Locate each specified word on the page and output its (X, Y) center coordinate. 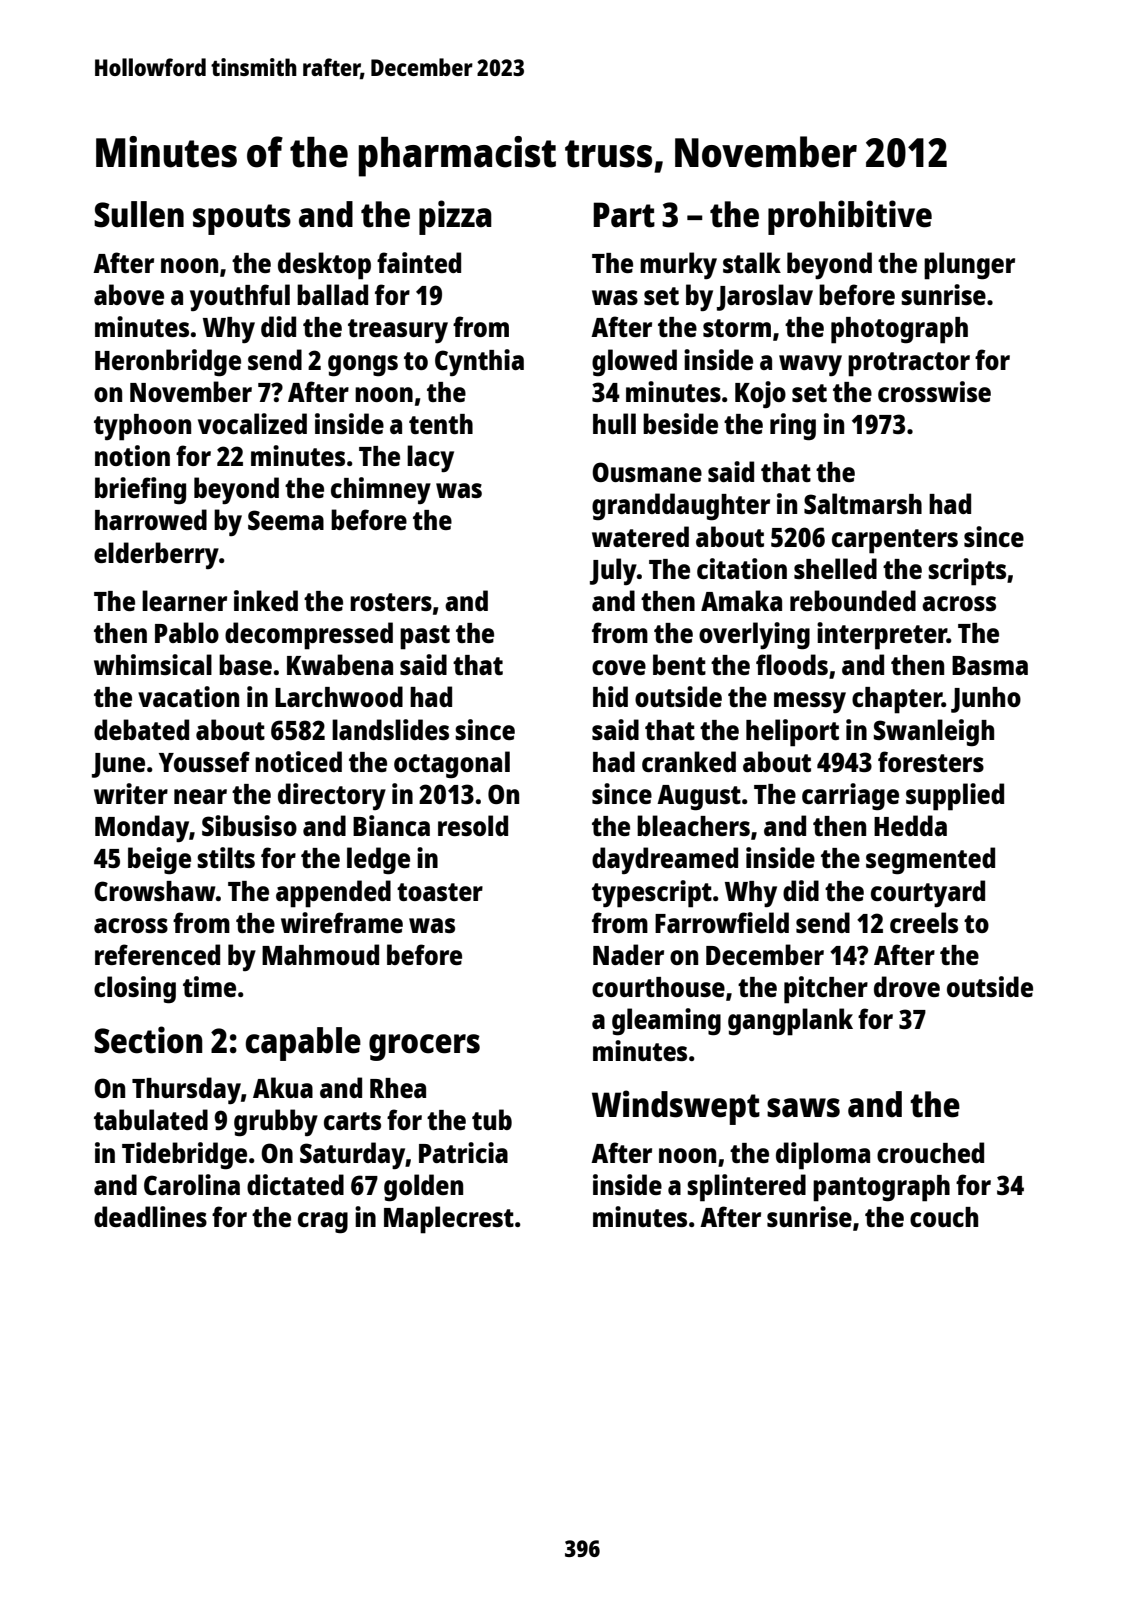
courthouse (658, 987)
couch (944, 1217)
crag (323, 1223)
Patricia (463, 1152)
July (613, 571)
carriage (850, 797)
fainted (419, 262)
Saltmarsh (863, 503)
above (129, 294)
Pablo (187, 632)
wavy (810, 365)
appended (333, 894)
